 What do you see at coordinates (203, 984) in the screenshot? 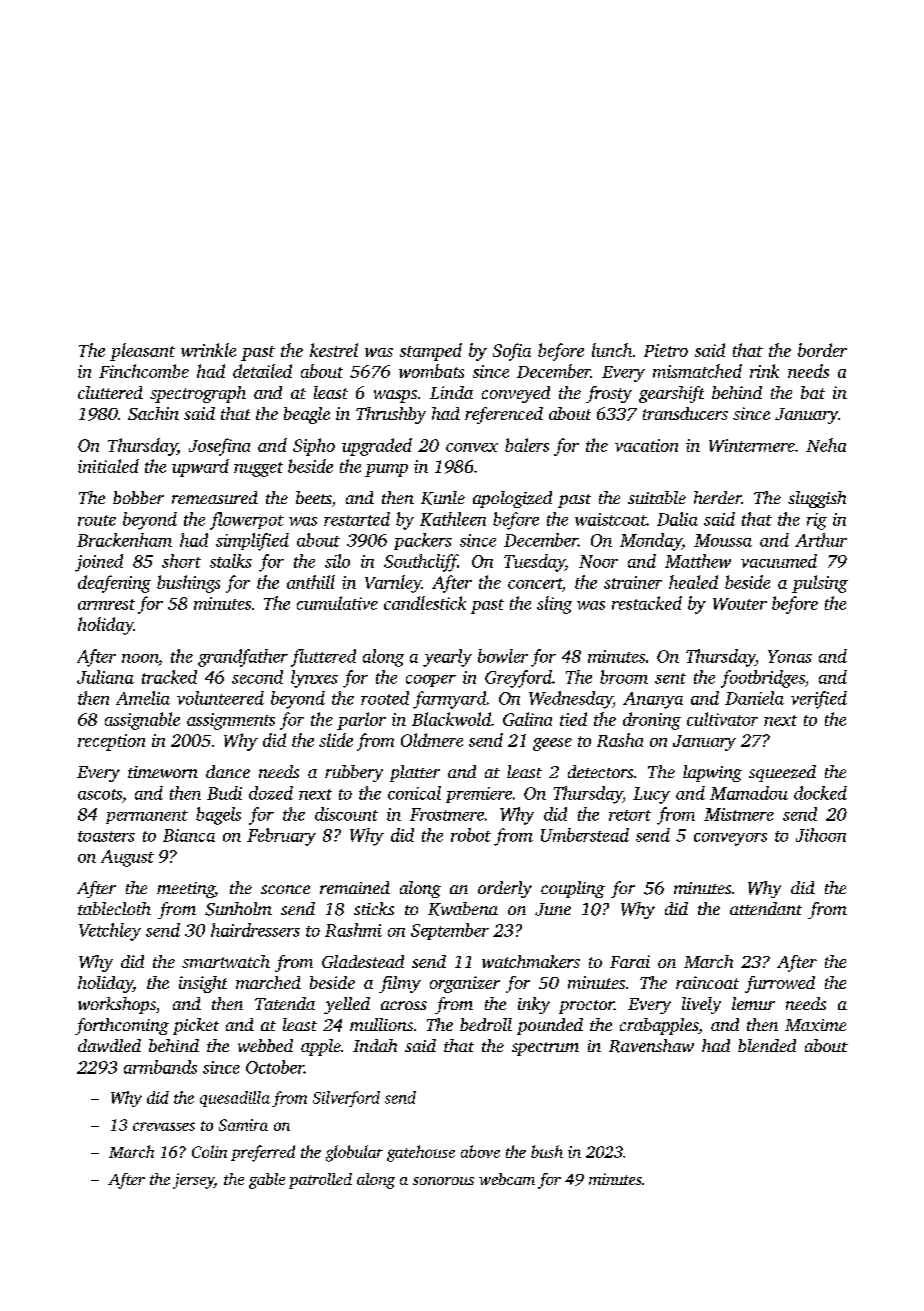
I see `insight` at bounding box center [203, 984].
